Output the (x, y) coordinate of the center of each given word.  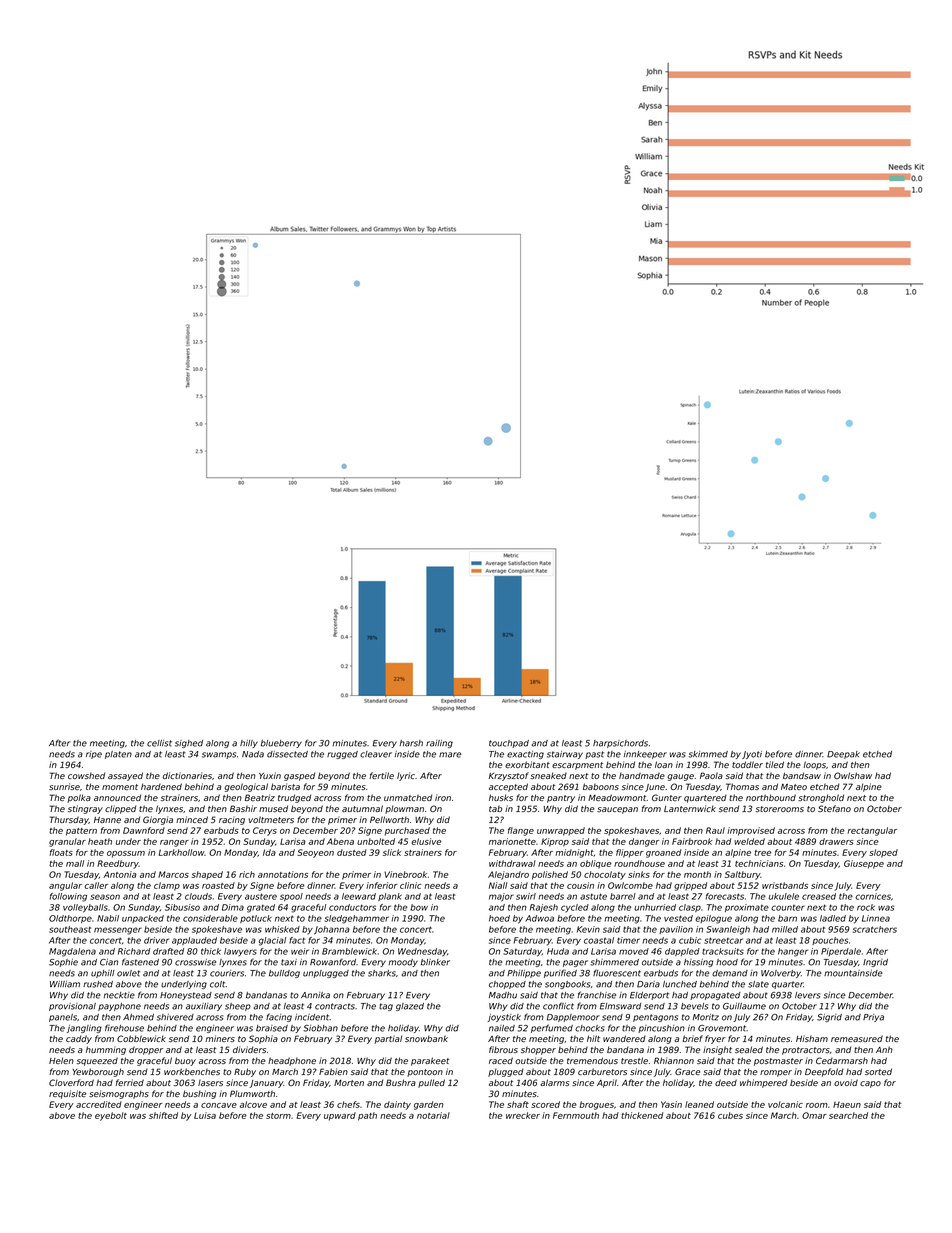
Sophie (63, 963)
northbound (771, 797)
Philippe (524, 974)
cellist (159, 743)
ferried (130, 1082)
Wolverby (781, 974)
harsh (411, 743)
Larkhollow (182, 852)
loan (664, 764)
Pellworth (389, 819)
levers (807, 995)
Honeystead (186, 996)
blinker (435, 962)
